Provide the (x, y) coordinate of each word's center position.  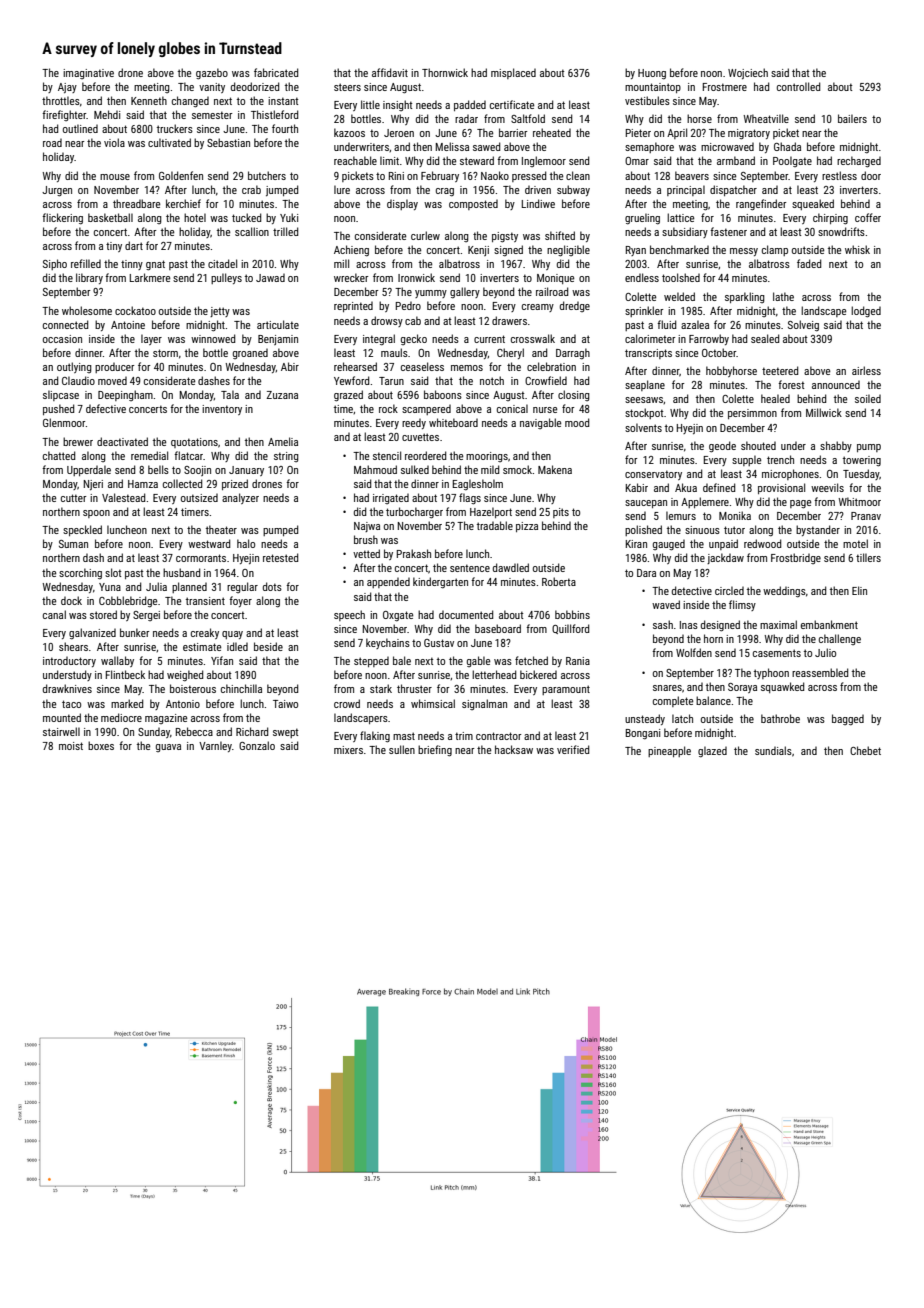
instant (283, 101)
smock (518, 469)
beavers (692, 175)
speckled (82, 530)
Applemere (705, 502)
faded (809, 263)
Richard (252, 731)
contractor (498, 736)
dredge (575, 306)
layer (151, 339)
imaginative (88, 74)
